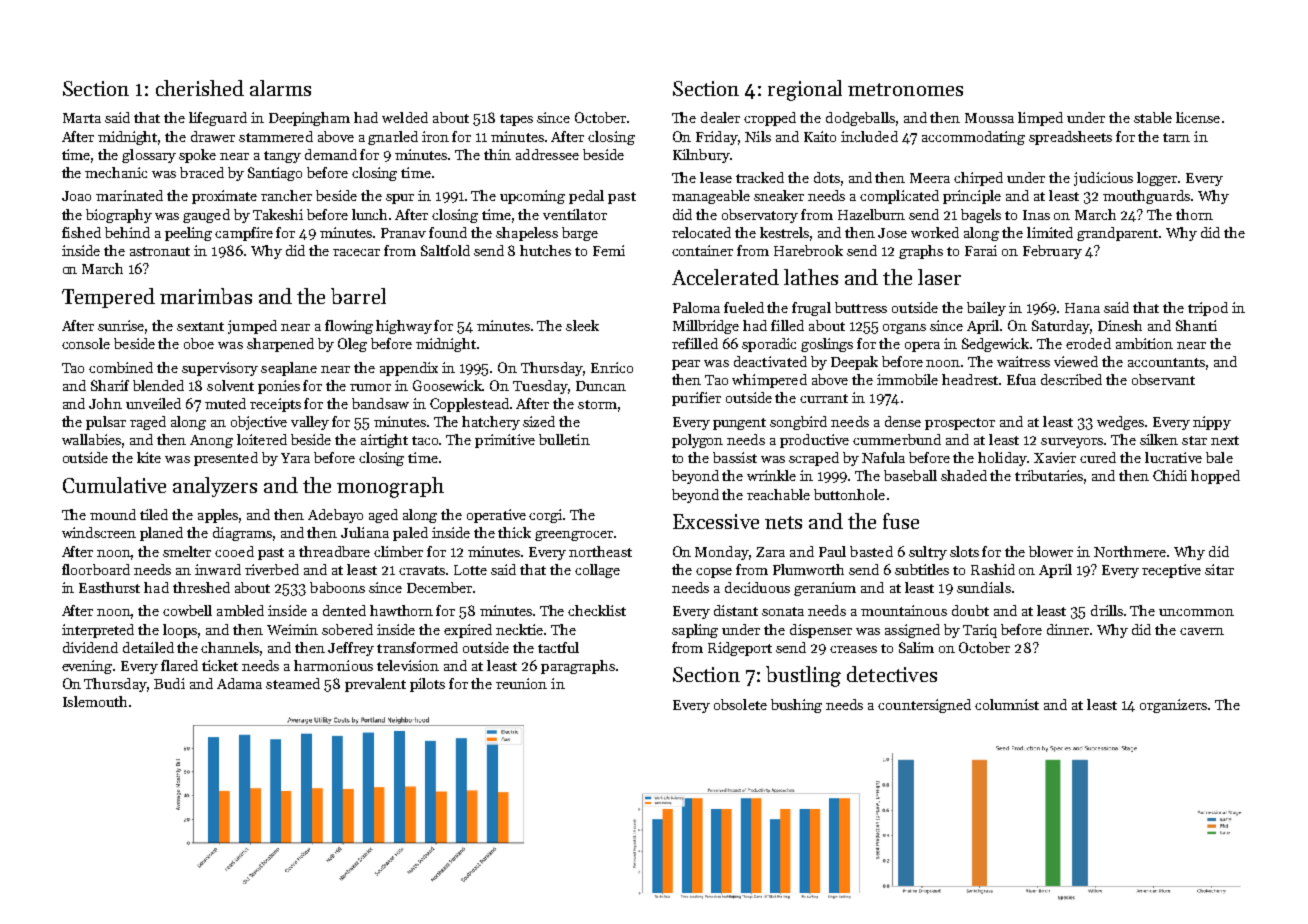  Describe the element at coordinates (375, 685) in the screenshot. I see `prevalent` at that location.
